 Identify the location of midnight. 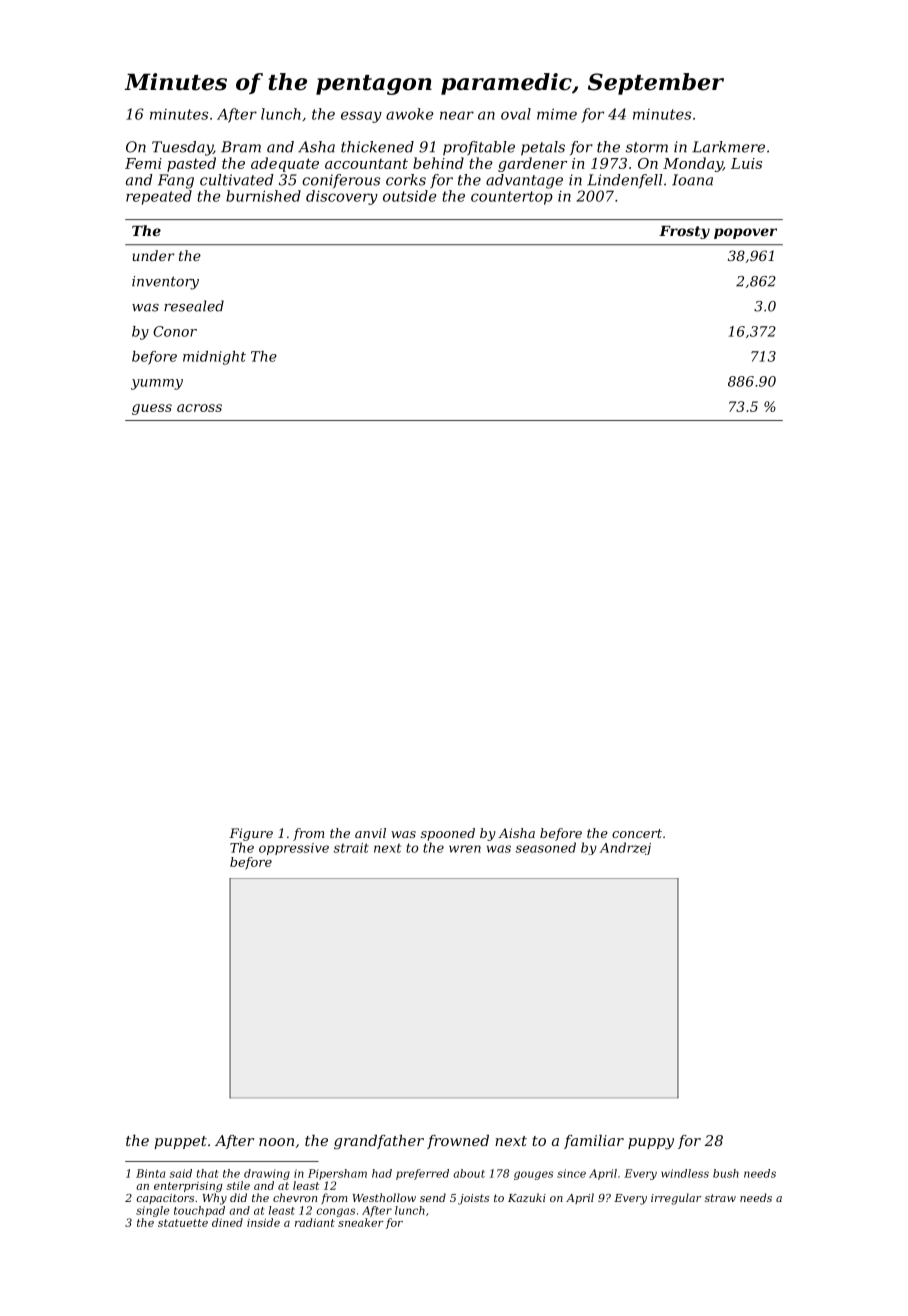
(214, 358).
